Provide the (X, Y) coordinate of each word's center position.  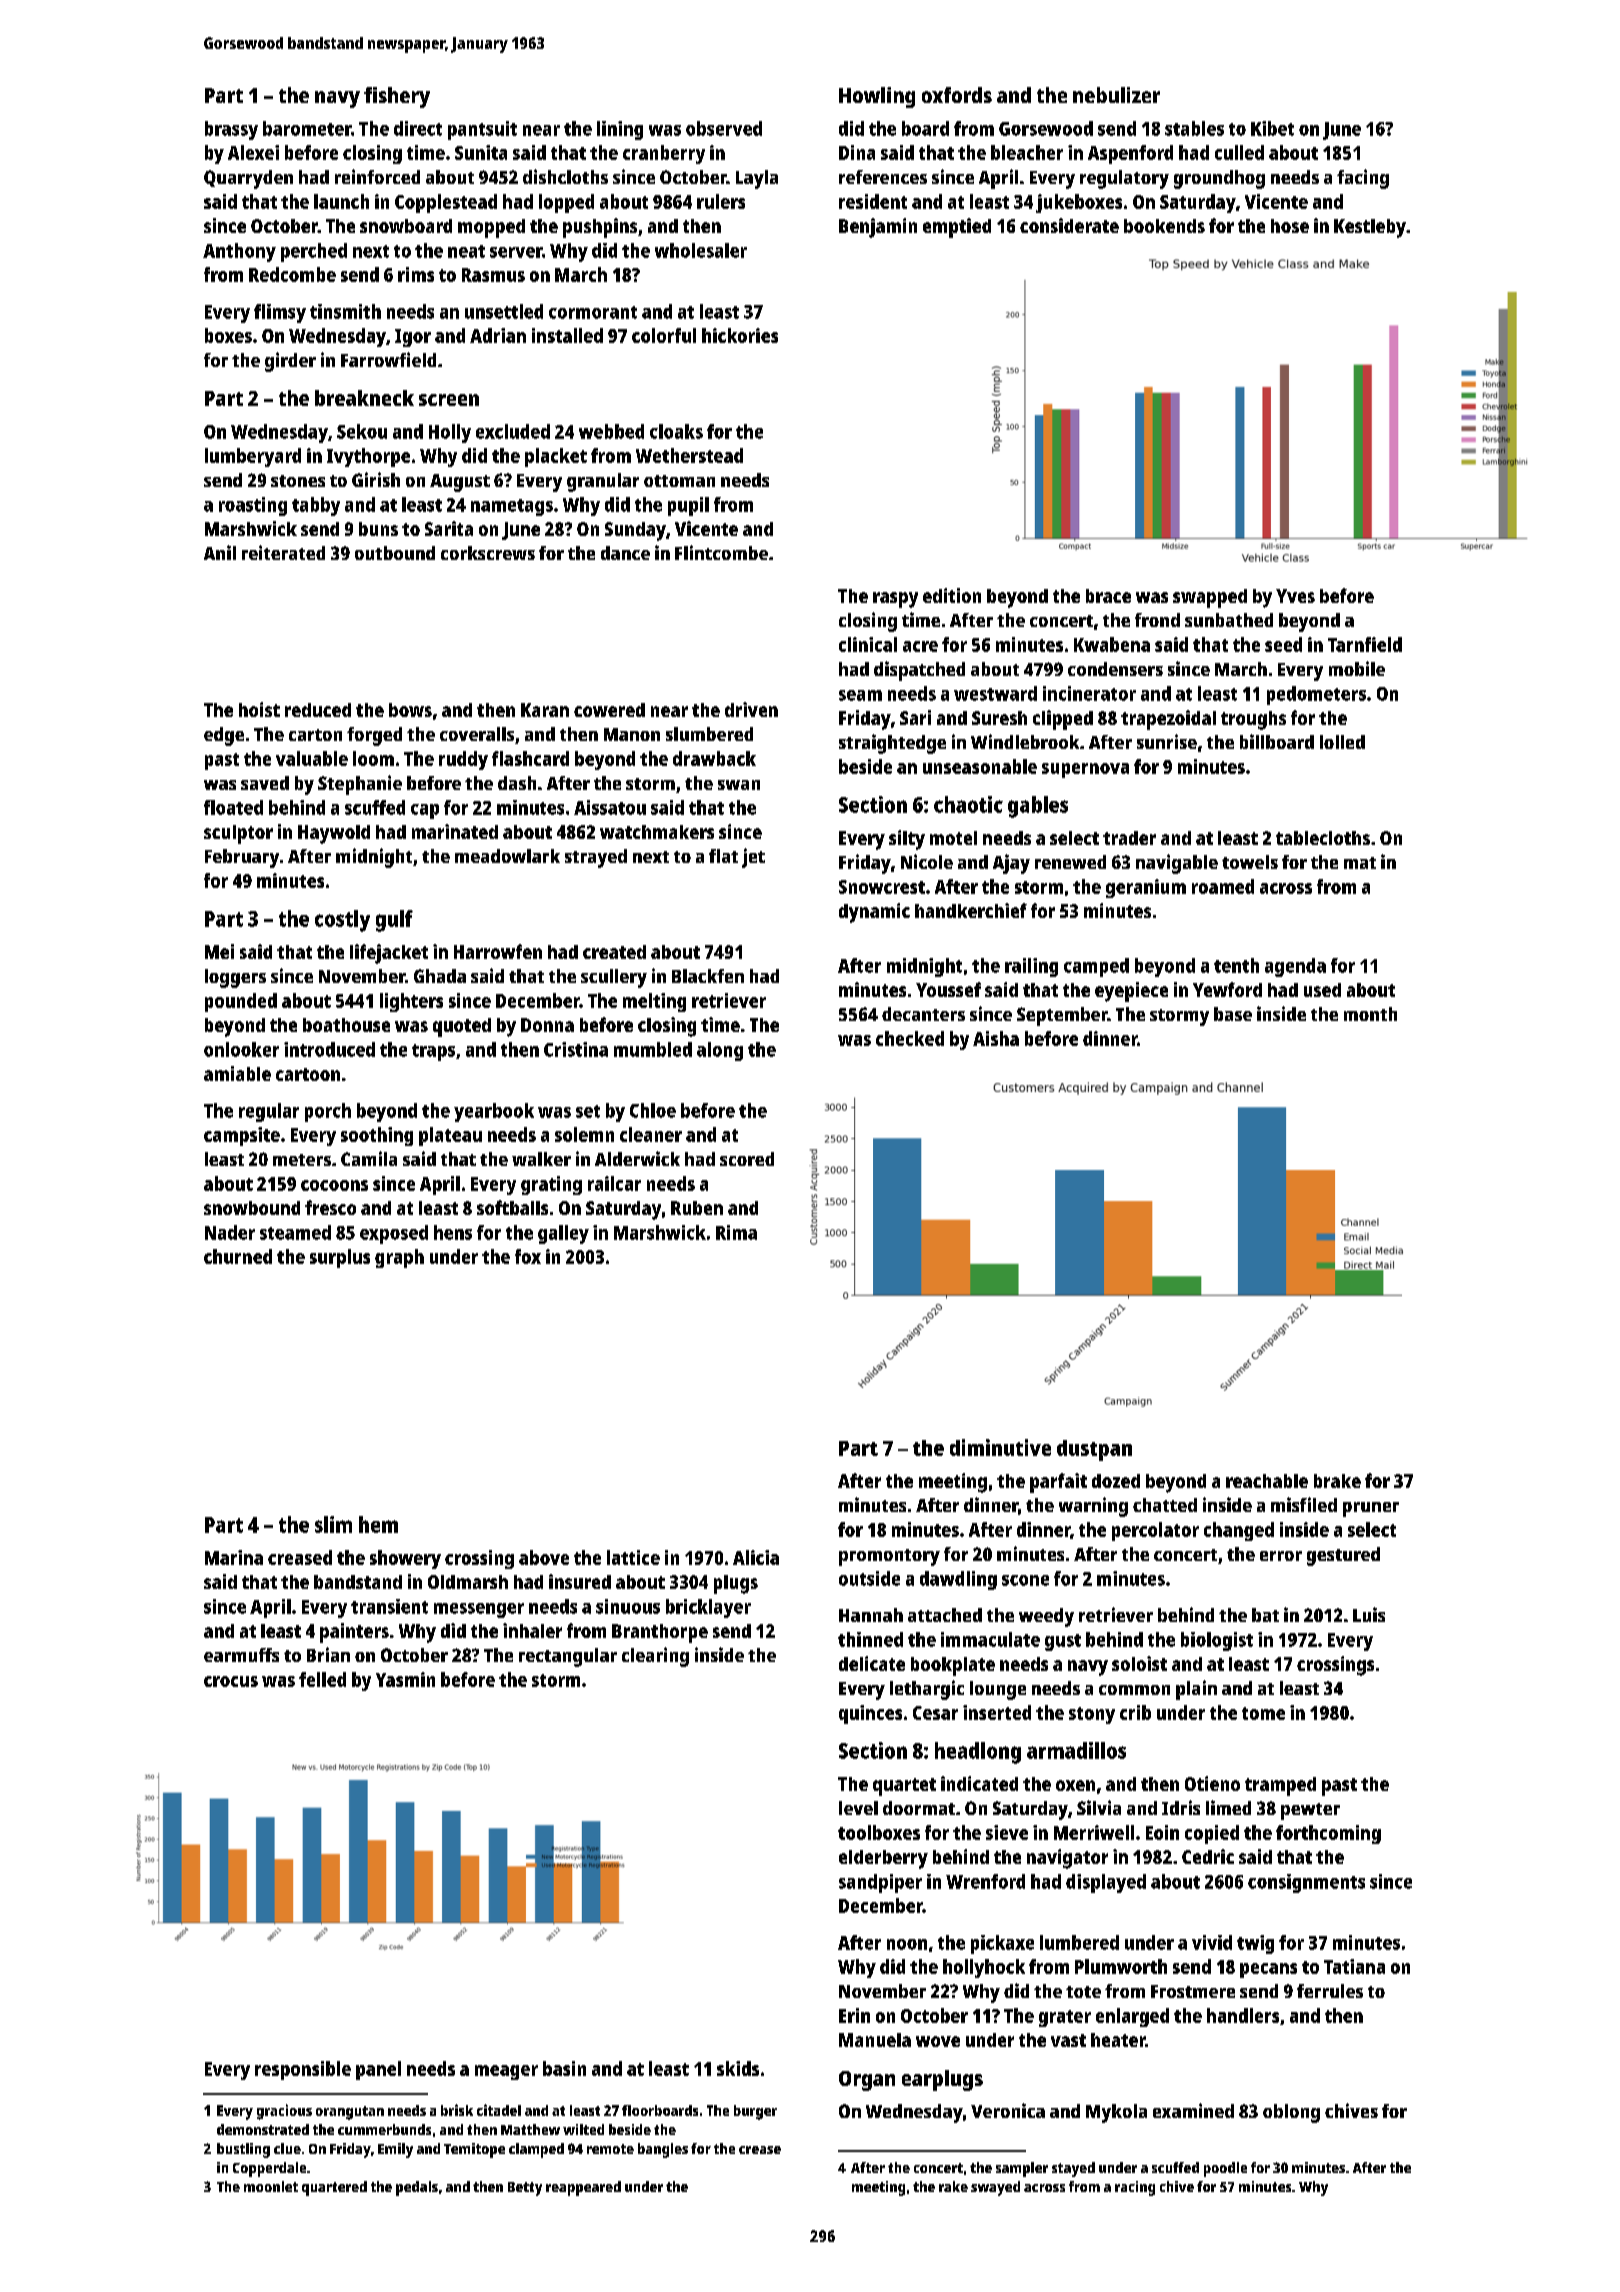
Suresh (999, 718)
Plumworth (1121, 1966)
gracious (284, 2112)
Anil (220, 552)
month (1370, 1014)
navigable (1177, 864)
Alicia (756, 1557)
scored (747, 1159)
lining (620, 130)
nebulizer (1116, 95)
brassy (231, 130)
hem (378, 1524)
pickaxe (1002, 1944)
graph (399, 1258)
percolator (1155, 1531)
